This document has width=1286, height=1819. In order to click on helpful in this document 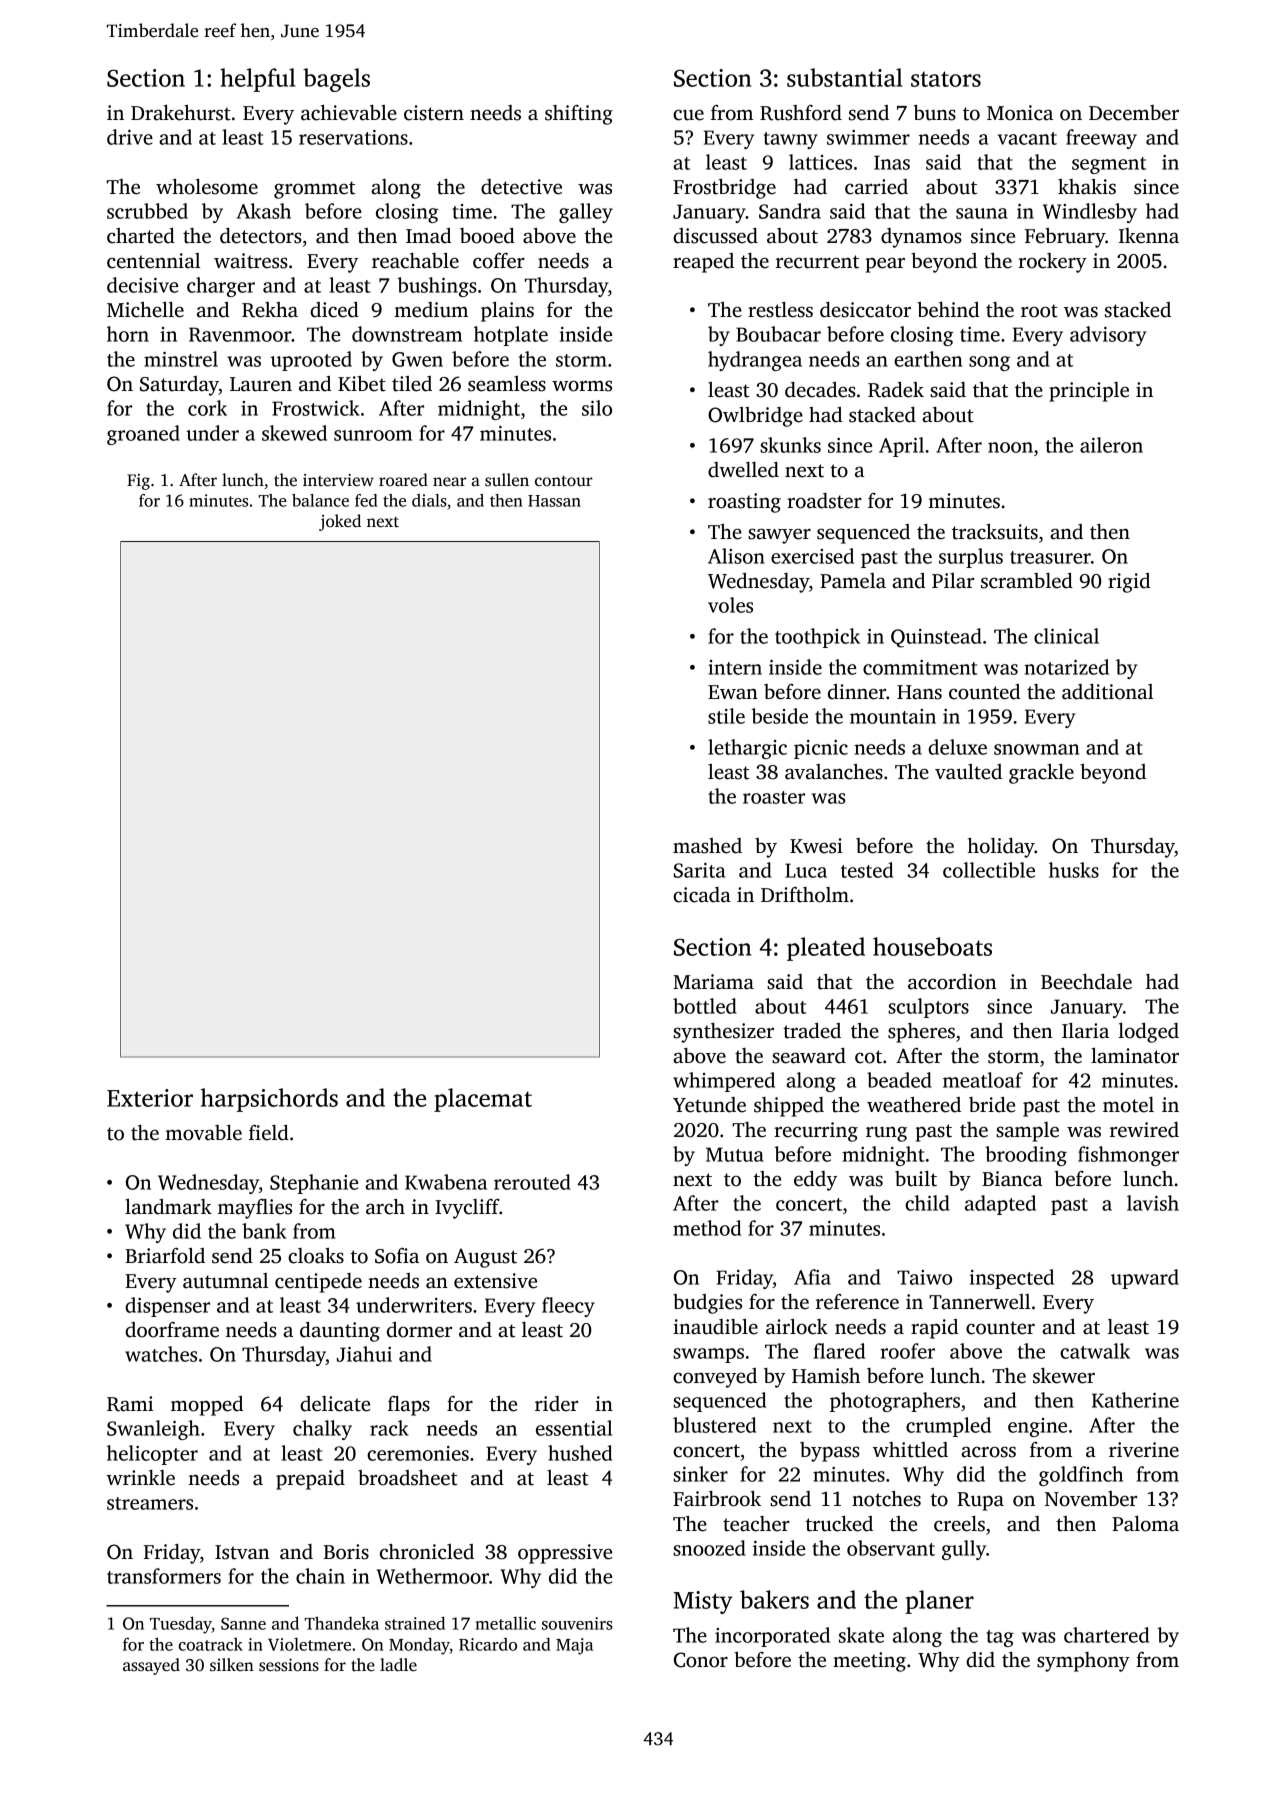, I will do `click(258, 80)`.
